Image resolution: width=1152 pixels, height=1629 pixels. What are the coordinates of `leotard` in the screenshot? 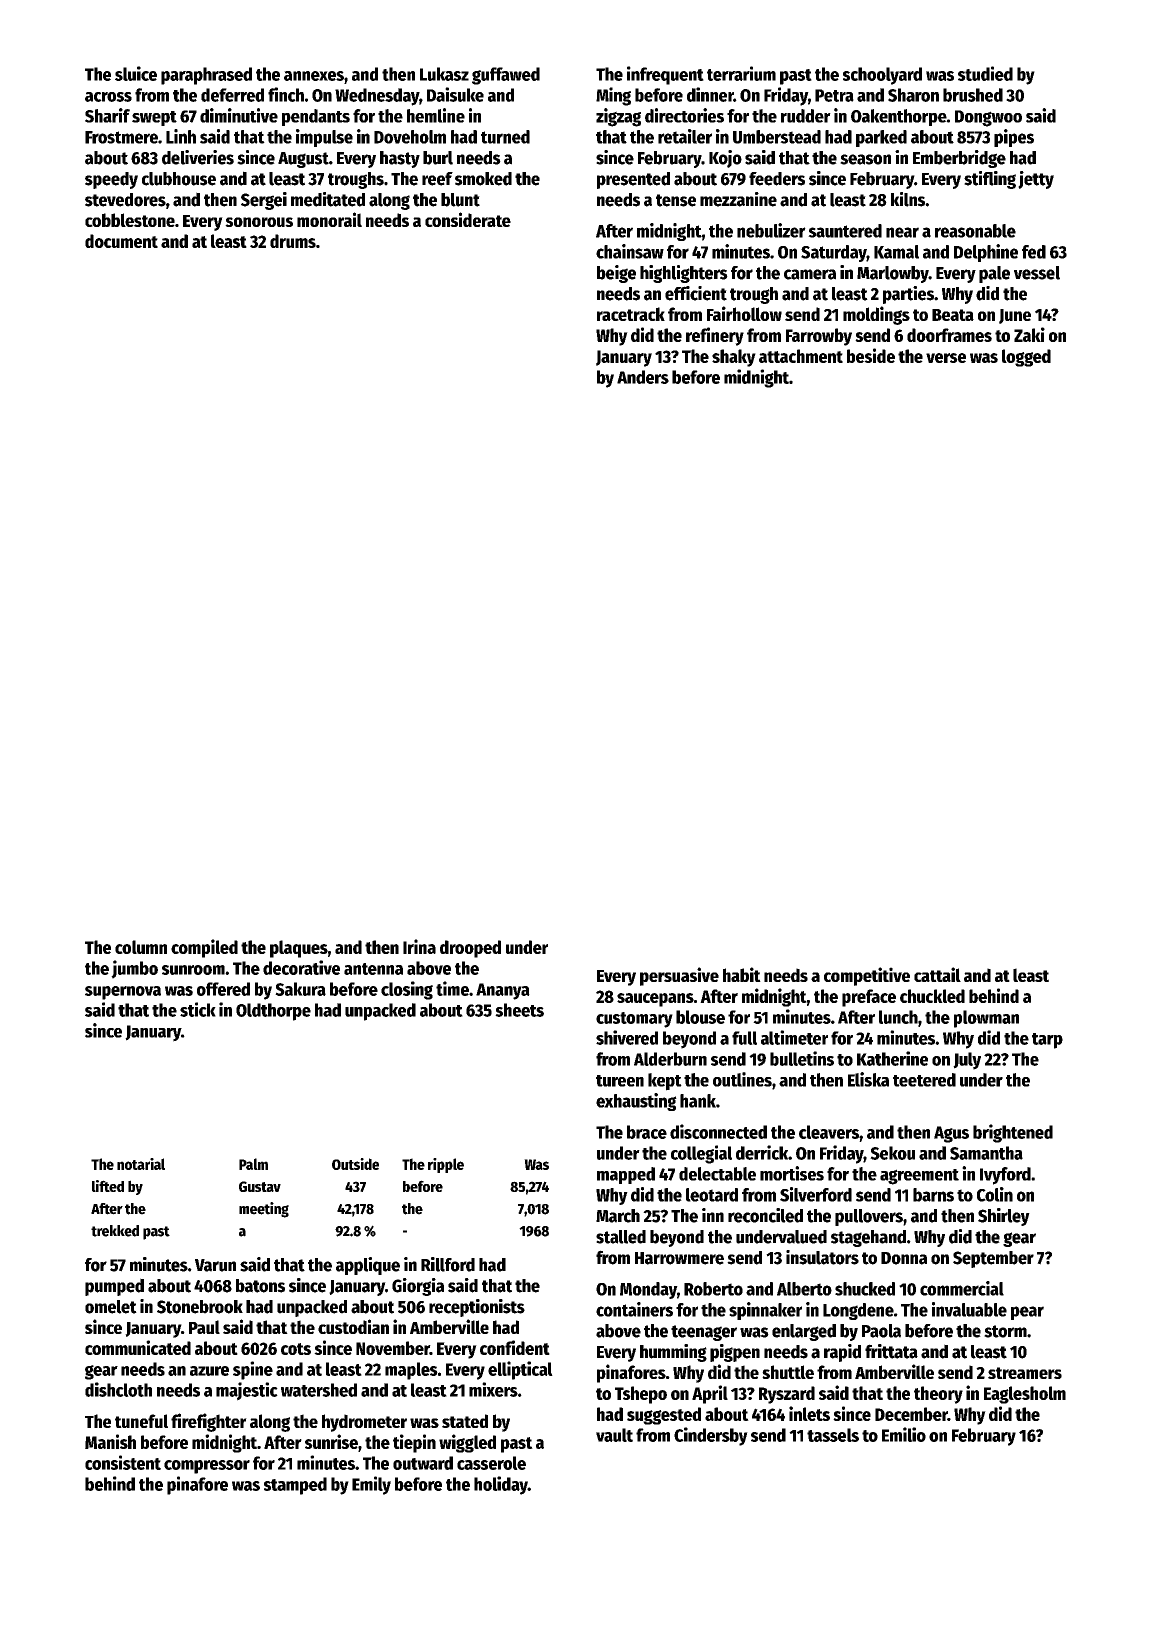 It's located at (712, 1195).
